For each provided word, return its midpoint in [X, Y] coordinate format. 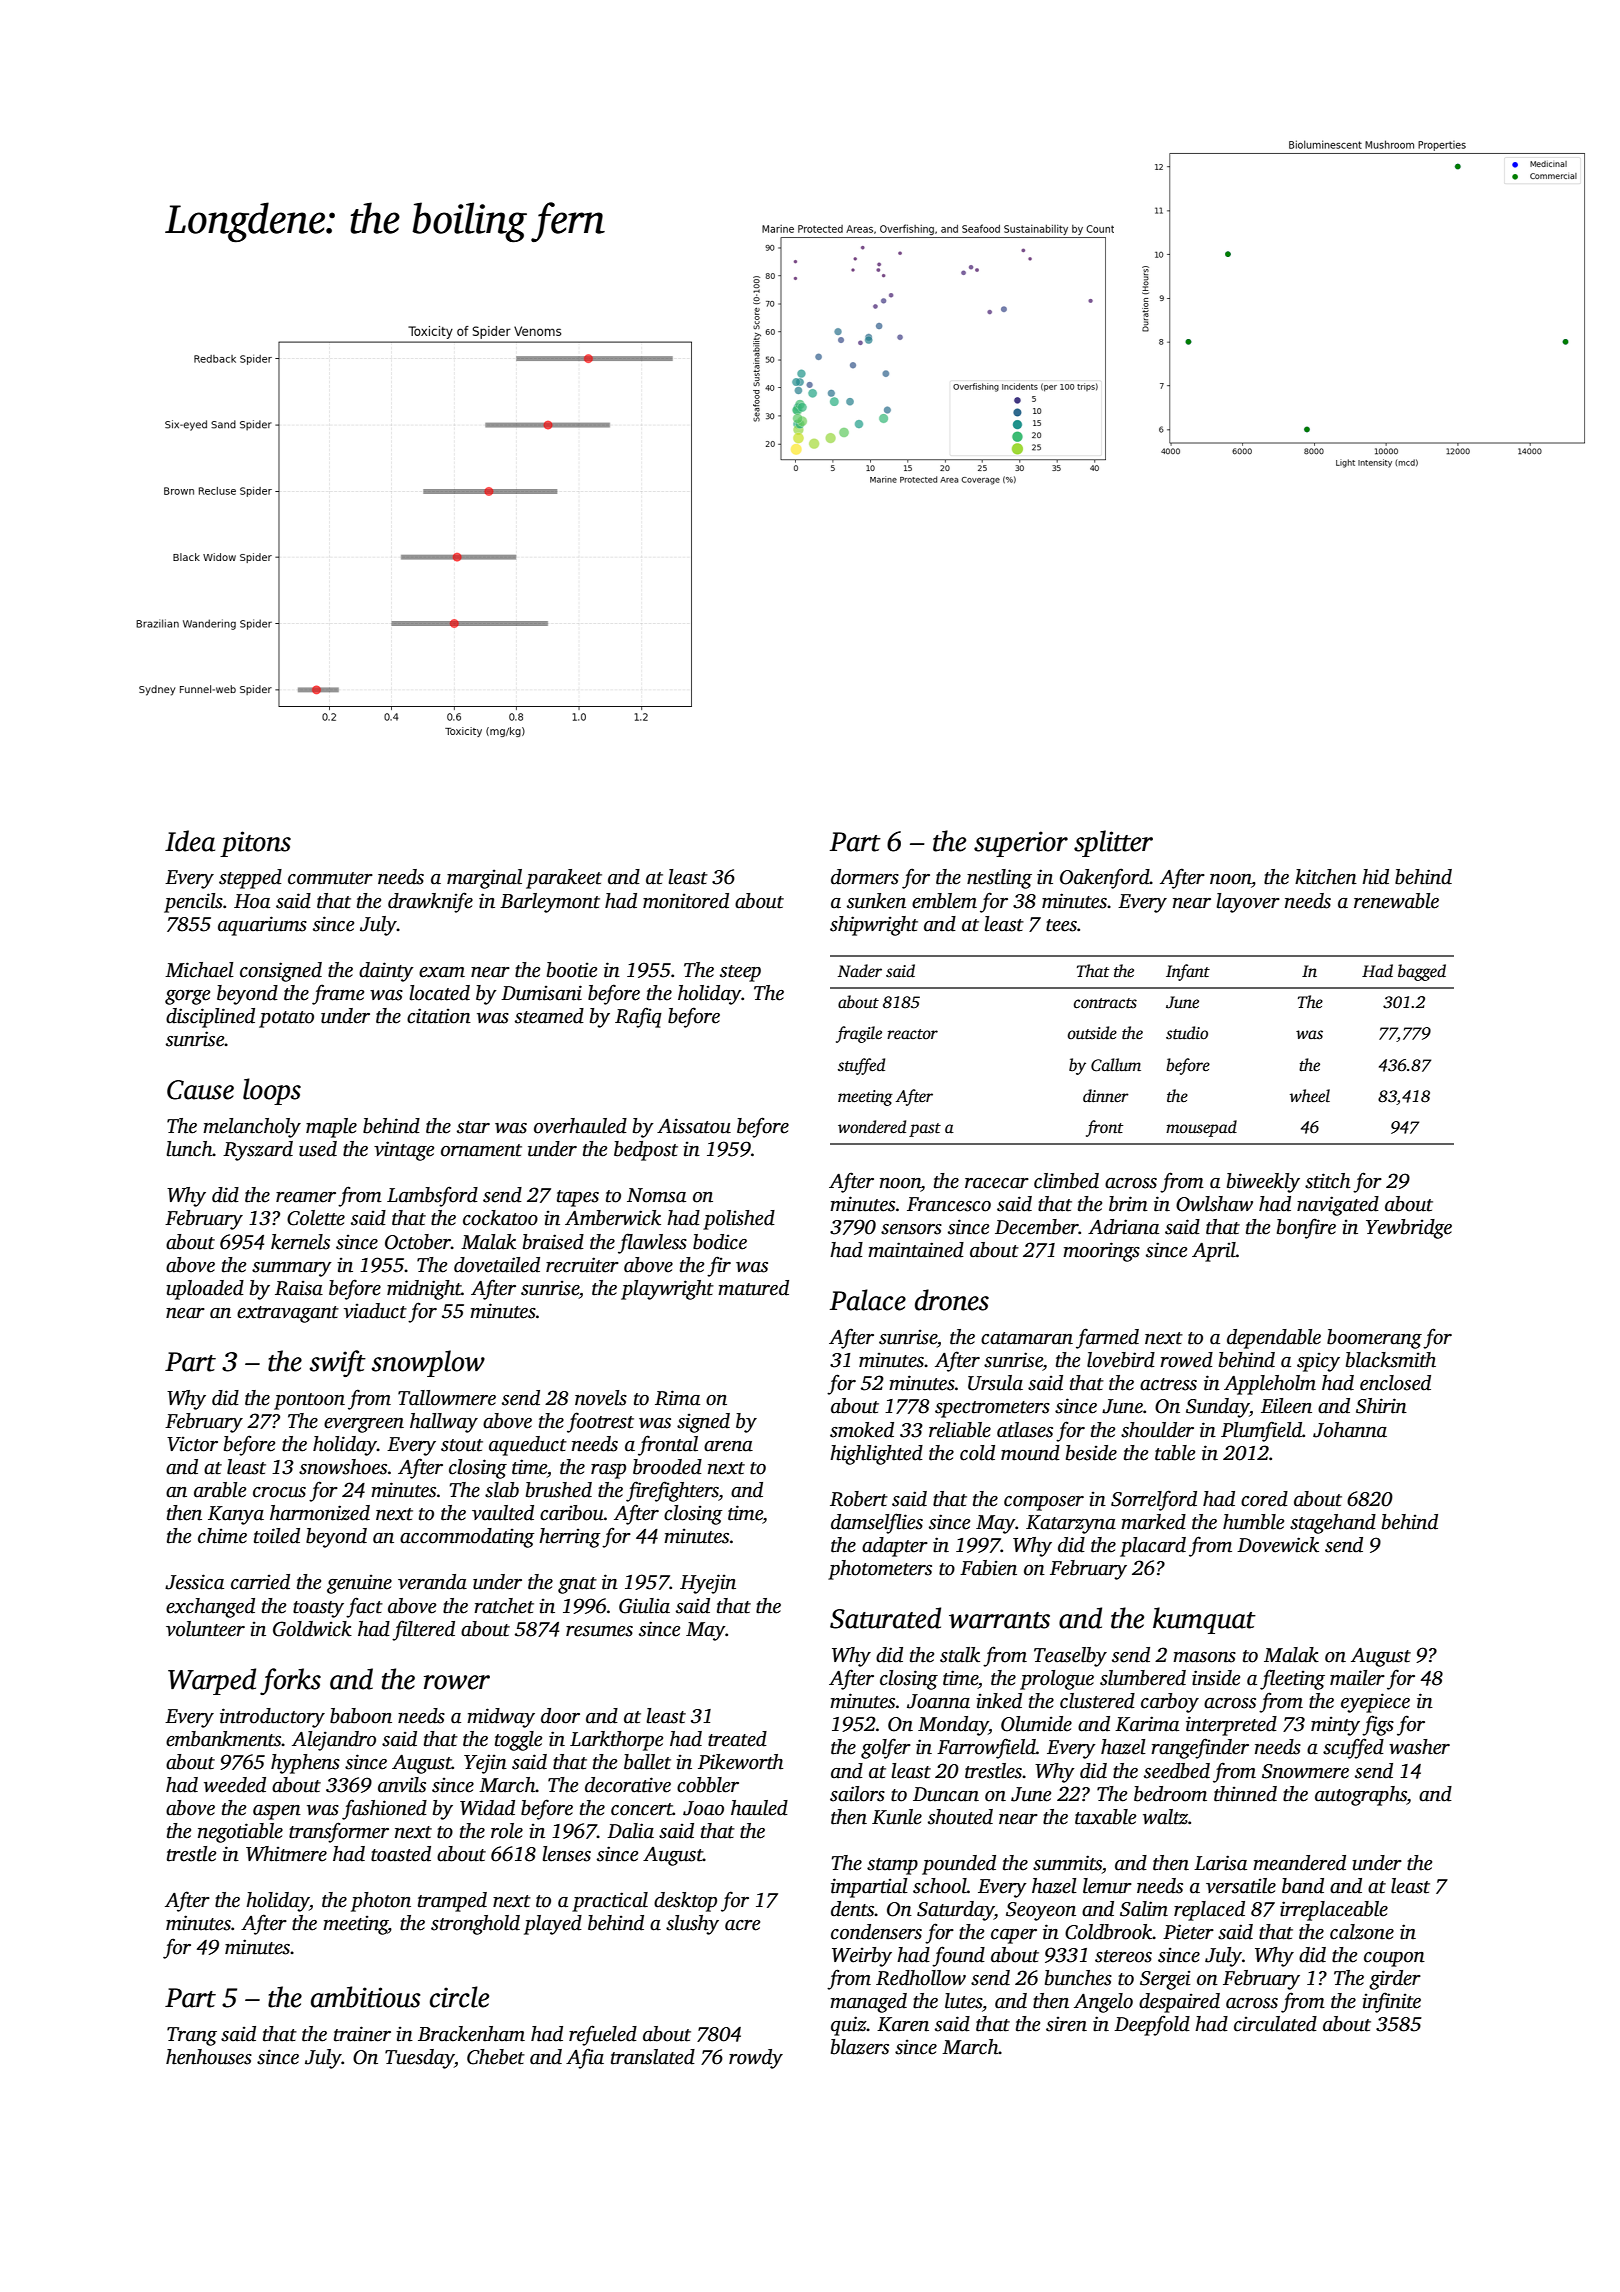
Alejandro [334, 1741]
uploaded [205, 1290]
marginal [484, 879]
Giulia [644, 1606]
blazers [860, 2047]
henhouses [209, 2057]
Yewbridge [1409, 1229]
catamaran [1027, 1338]
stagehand [1333, 1524]
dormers [865, 877]
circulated [1275, 2024]
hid [1375, 877]
